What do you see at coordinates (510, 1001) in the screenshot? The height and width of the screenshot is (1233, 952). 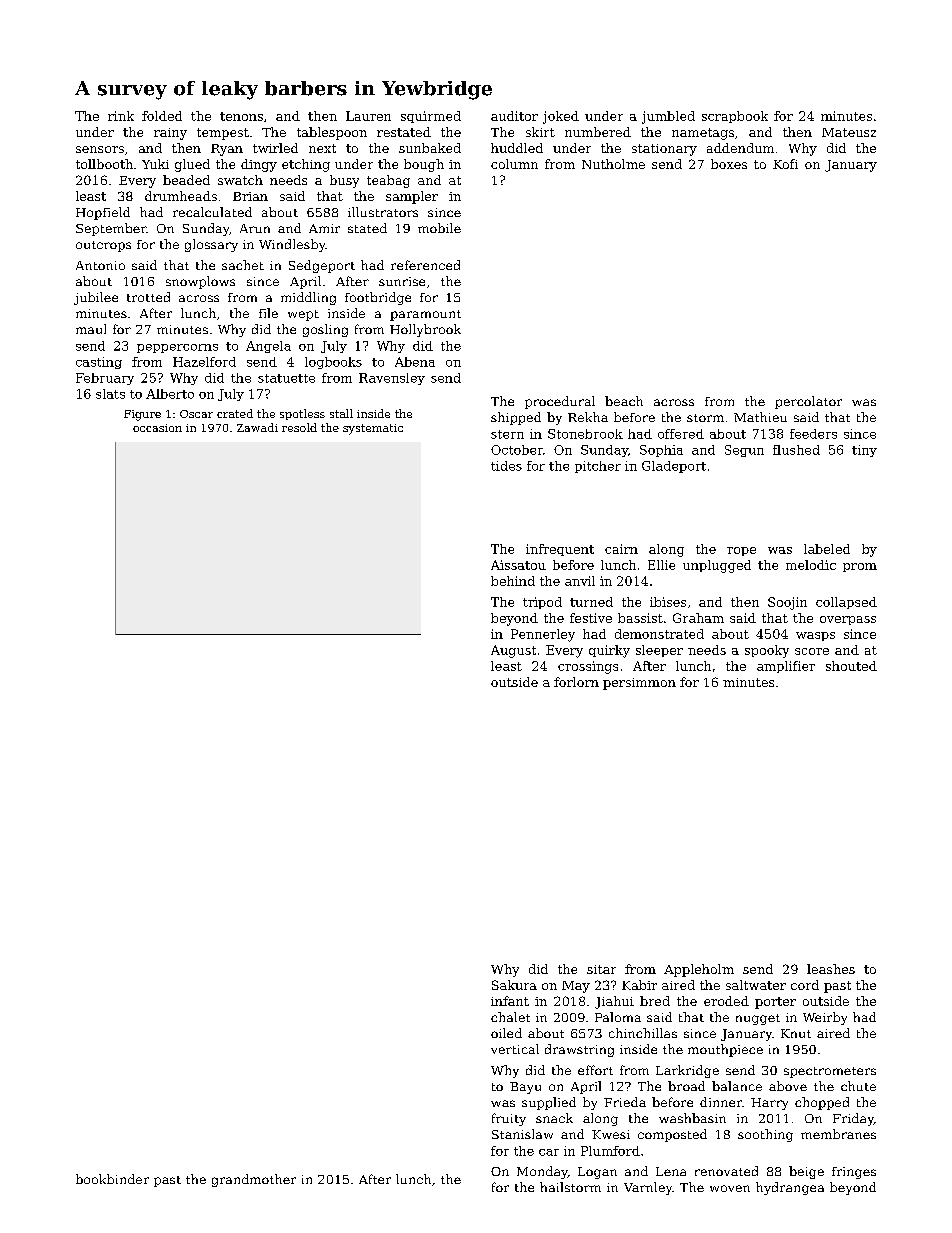 I see `infant` at bounding box center [510, 1001].
